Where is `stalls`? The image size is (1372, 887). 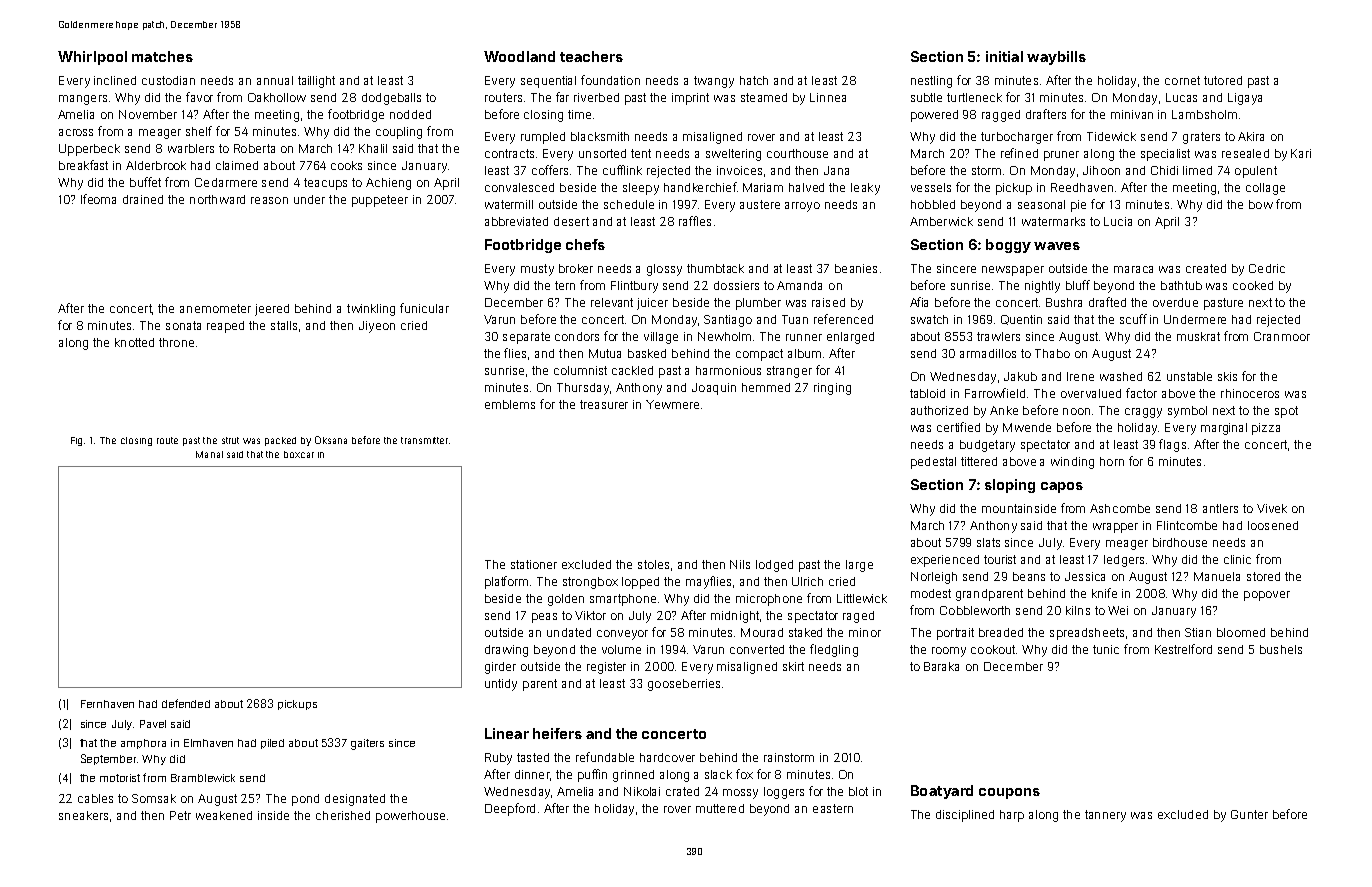 stalls is located at coordinates (284, 325).
